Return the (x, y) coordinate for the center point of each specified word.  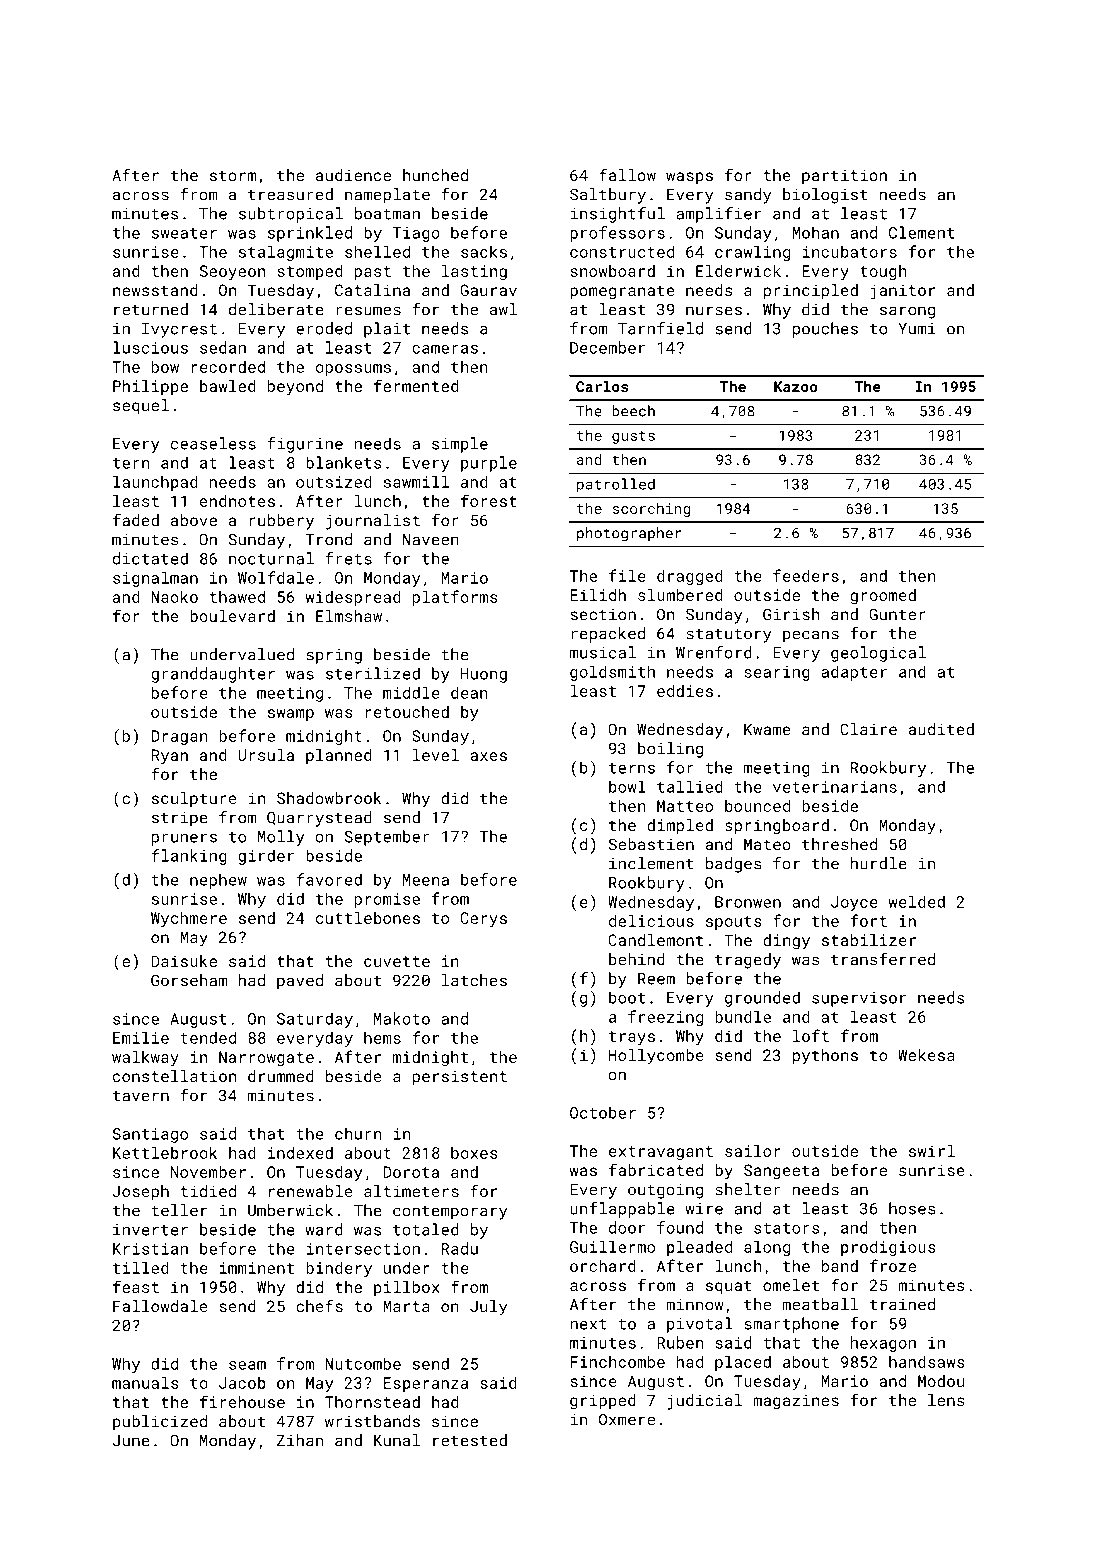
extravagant (661, 1153)
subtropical (291, 215)
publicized (160, 1423)
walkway (145, 1059)
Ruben (680, 1342)
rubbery (281, 522)
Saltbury (608, 196)
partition (844, 177)
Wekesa (926, 1055)
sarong (907, 312)
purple (489, 464)
